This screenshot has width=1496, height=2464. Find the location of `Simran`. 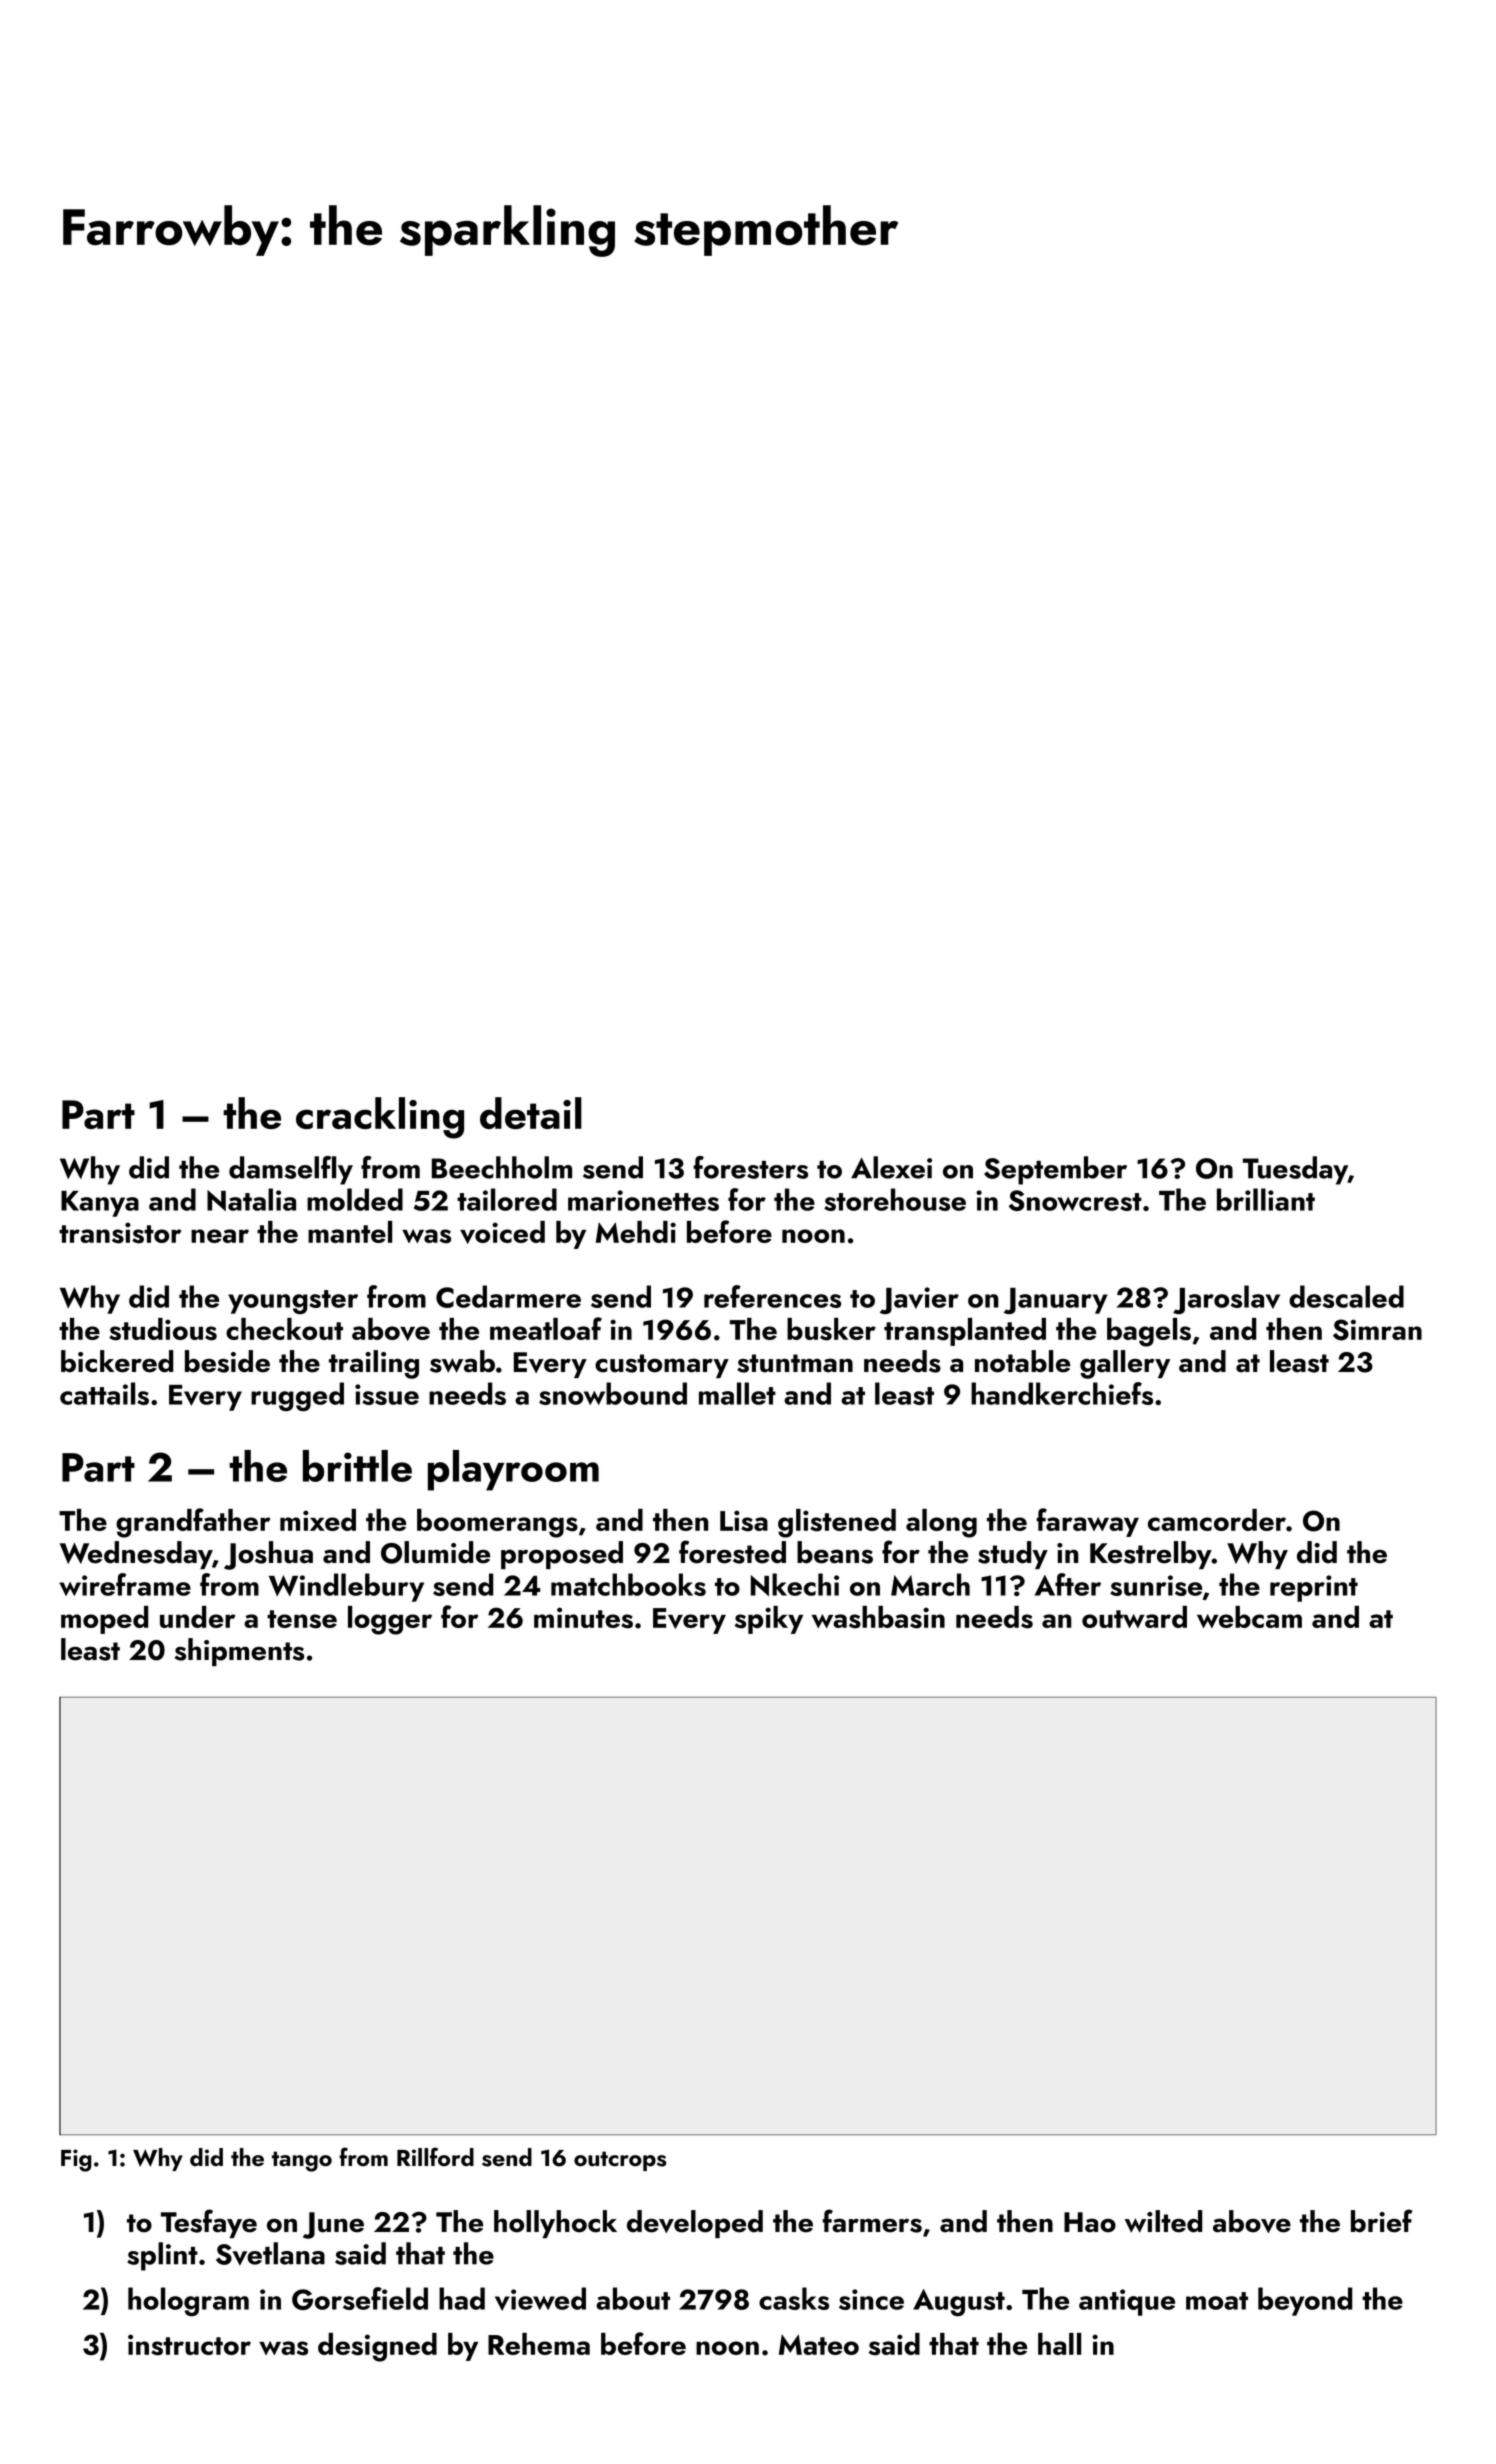

Simran is located at coordinates (1377, 1330).
